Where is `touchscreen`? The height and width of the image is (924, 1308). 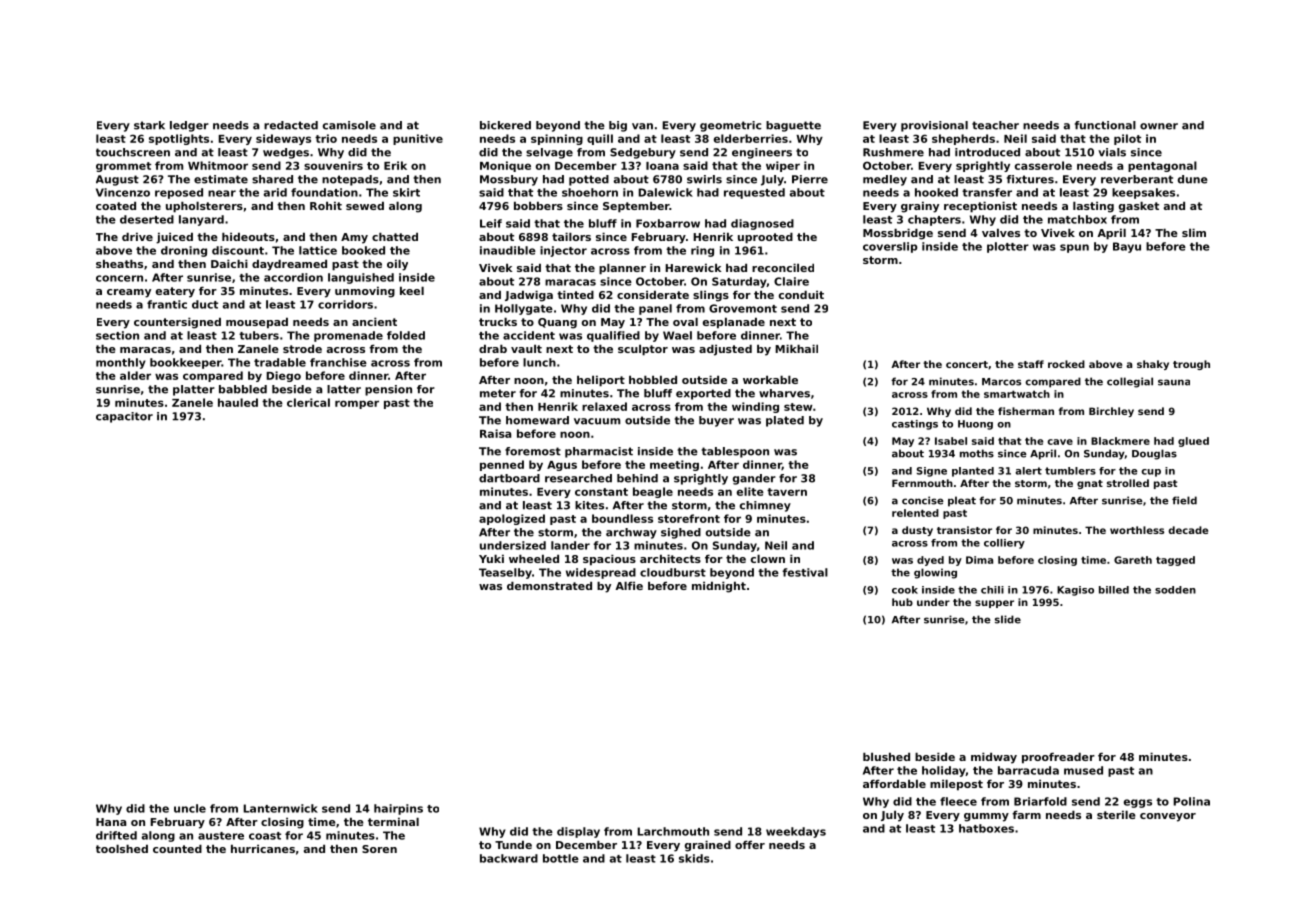
touchscreen is located at coordinates (133, 152).
